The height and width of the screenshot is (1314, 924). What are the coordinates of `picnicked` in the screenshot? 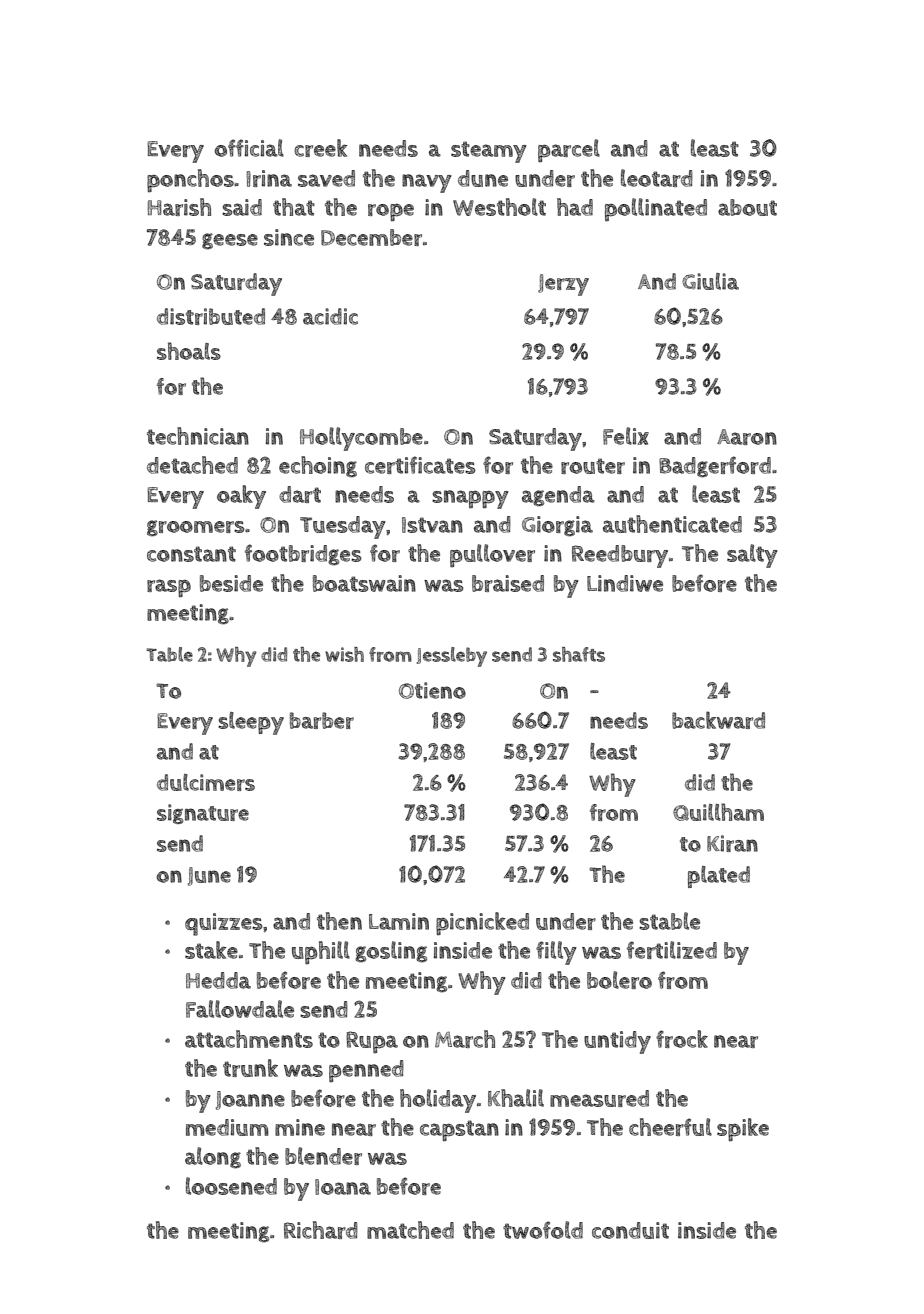 It's located at (482, 923).
